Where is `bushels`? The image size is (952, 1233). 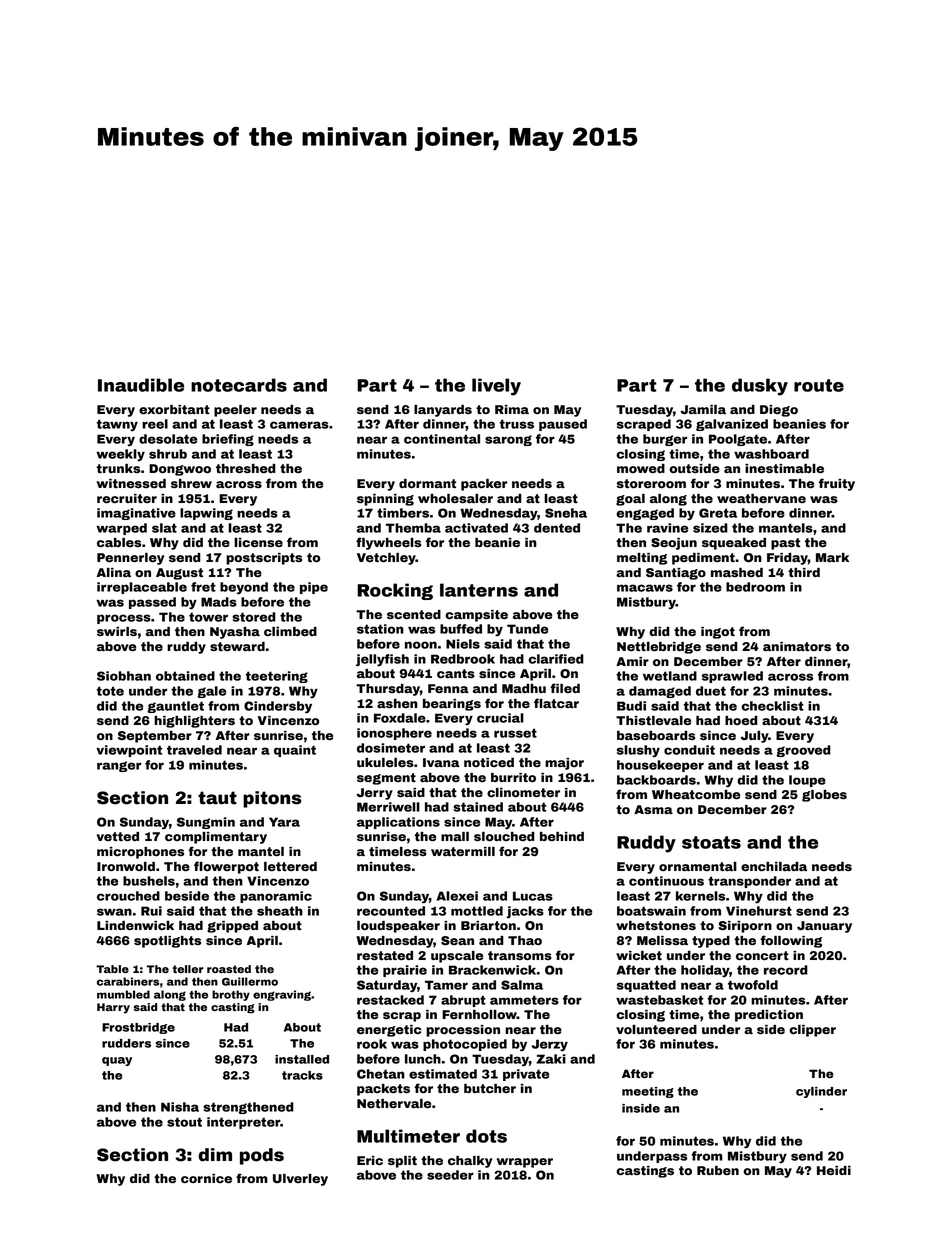
bushels is located at coordinates (149, 881).
